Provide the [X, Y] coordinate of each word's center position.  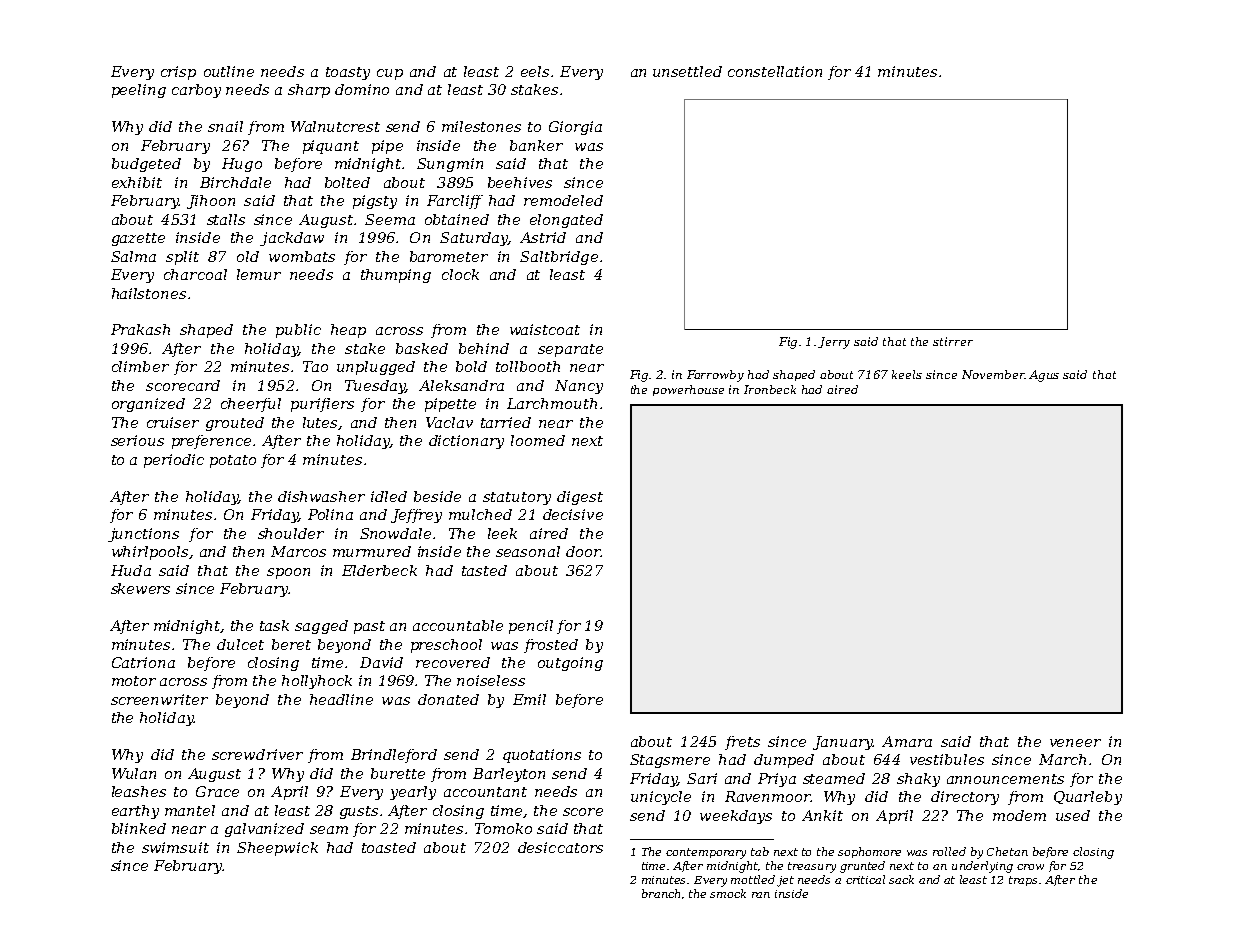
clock [460, 274]
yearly [413, 793]
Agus [1044, 376]
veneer [1075, 743]
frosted [551, 646]
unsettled [687, 71]
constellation [775, 71]
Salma [133, 256]
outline [229, 71]
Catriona [143, 662]
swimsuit [175, 847]
